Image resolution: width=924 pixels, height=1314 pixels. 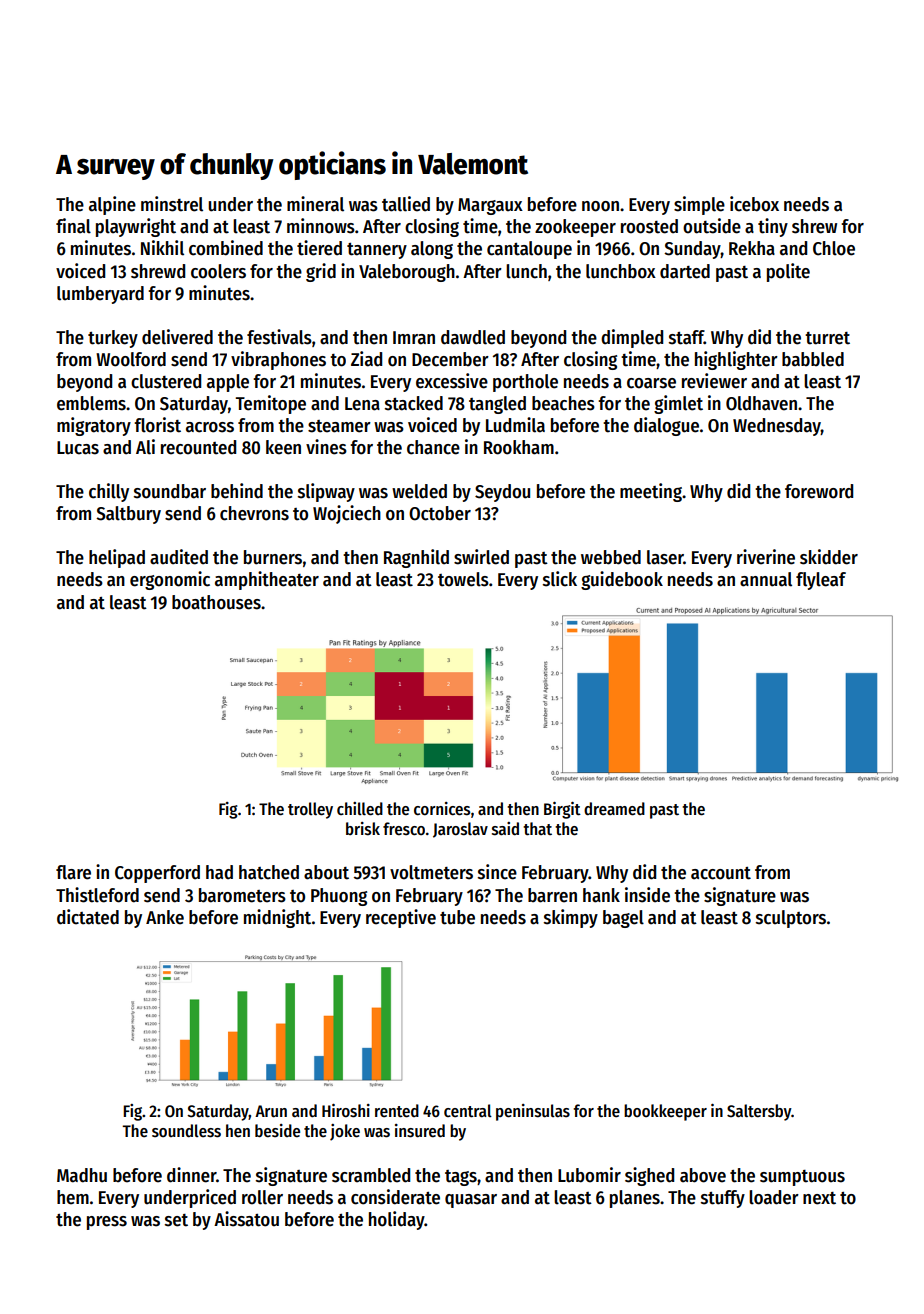 What do you see at coordinates (117, 558) in the screenshot?
I see `helipad` at bounding box center [117, 558].
